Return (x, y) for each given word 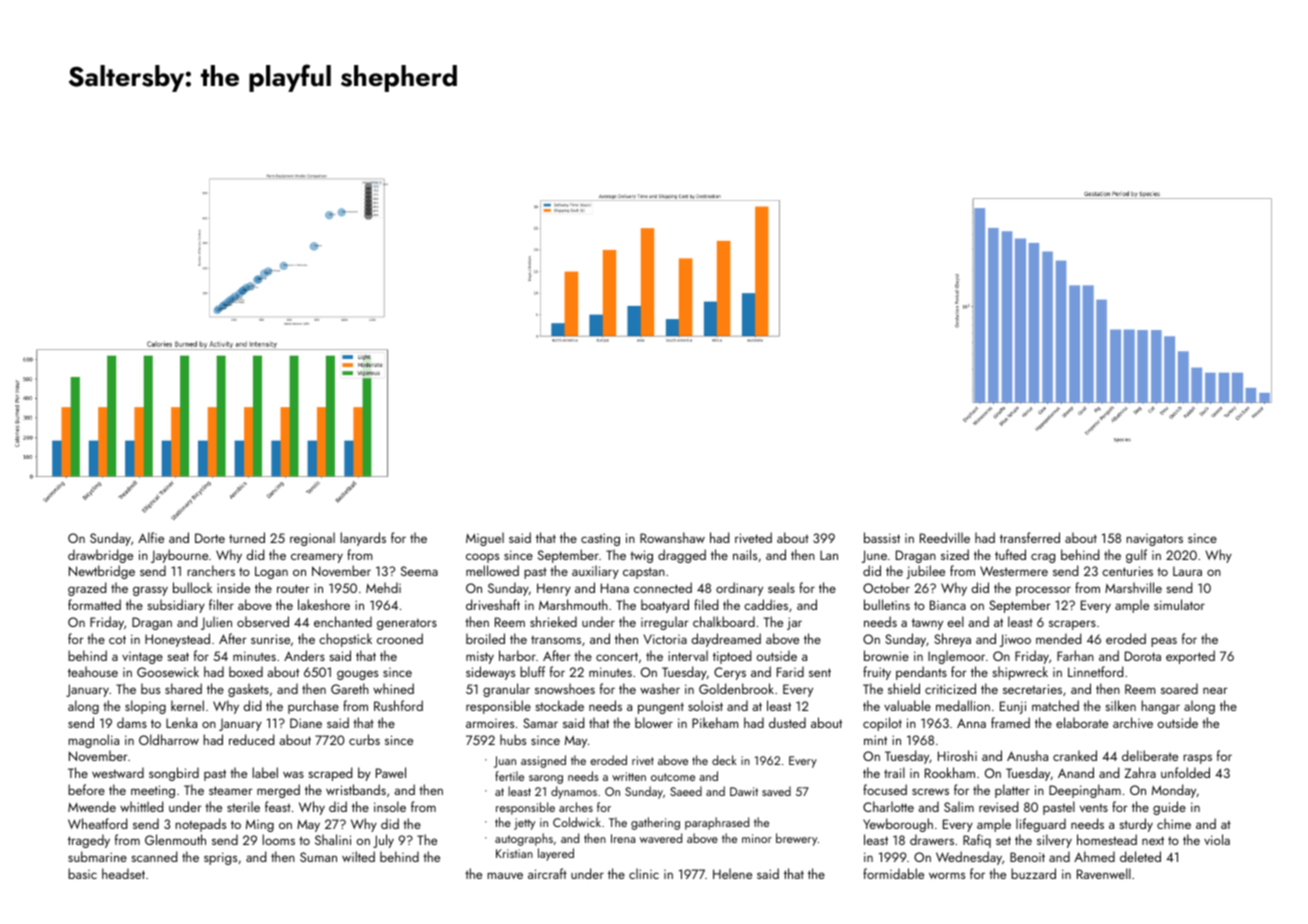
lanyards (363, 539)
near (1215, 690)
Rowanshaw (672, 537)
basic (82, 873)
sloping (145, 707)
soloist (705, 705)
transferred (1030, 537)
